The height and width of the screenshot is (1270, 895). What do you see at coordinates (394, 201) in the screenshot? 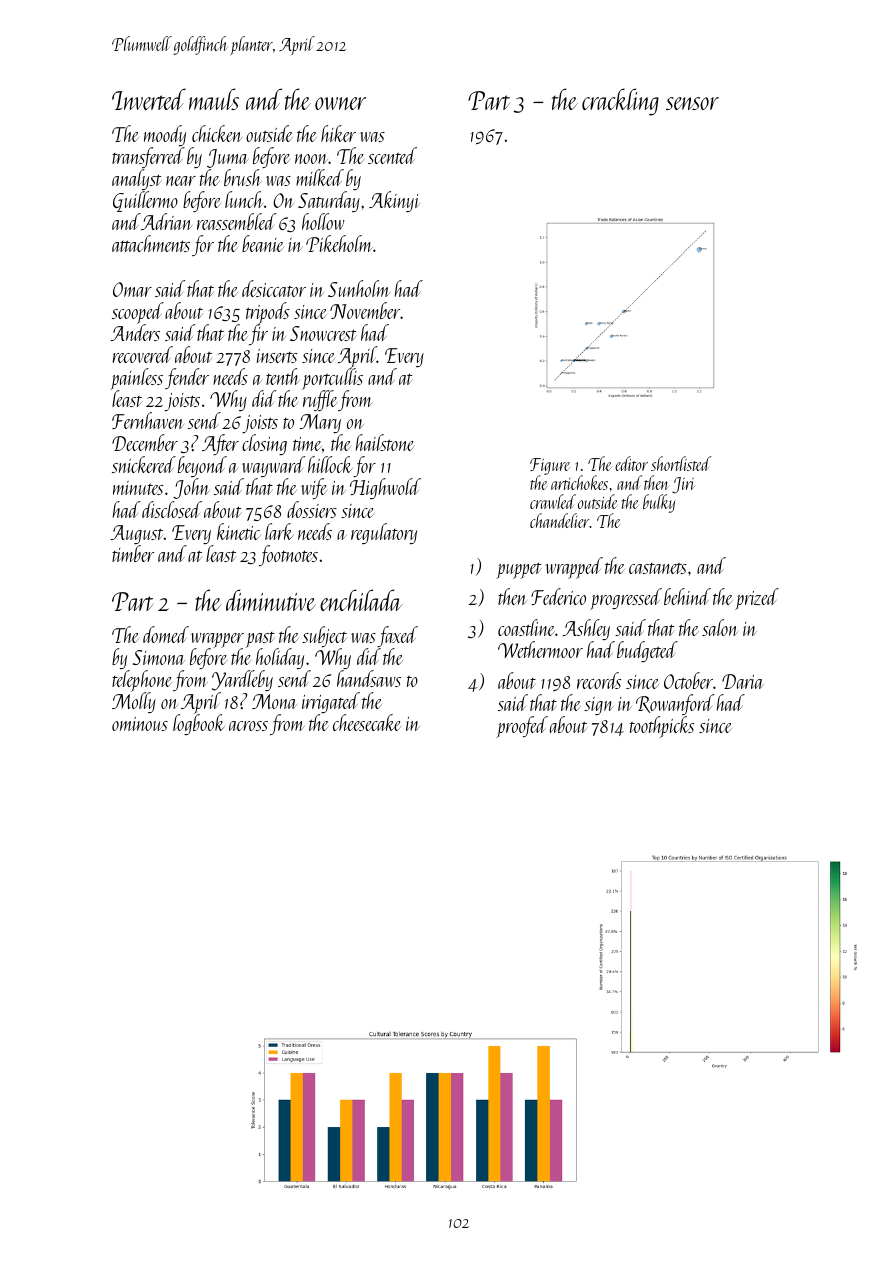
I see `Akinyi` at bounding box center [394, 201].
